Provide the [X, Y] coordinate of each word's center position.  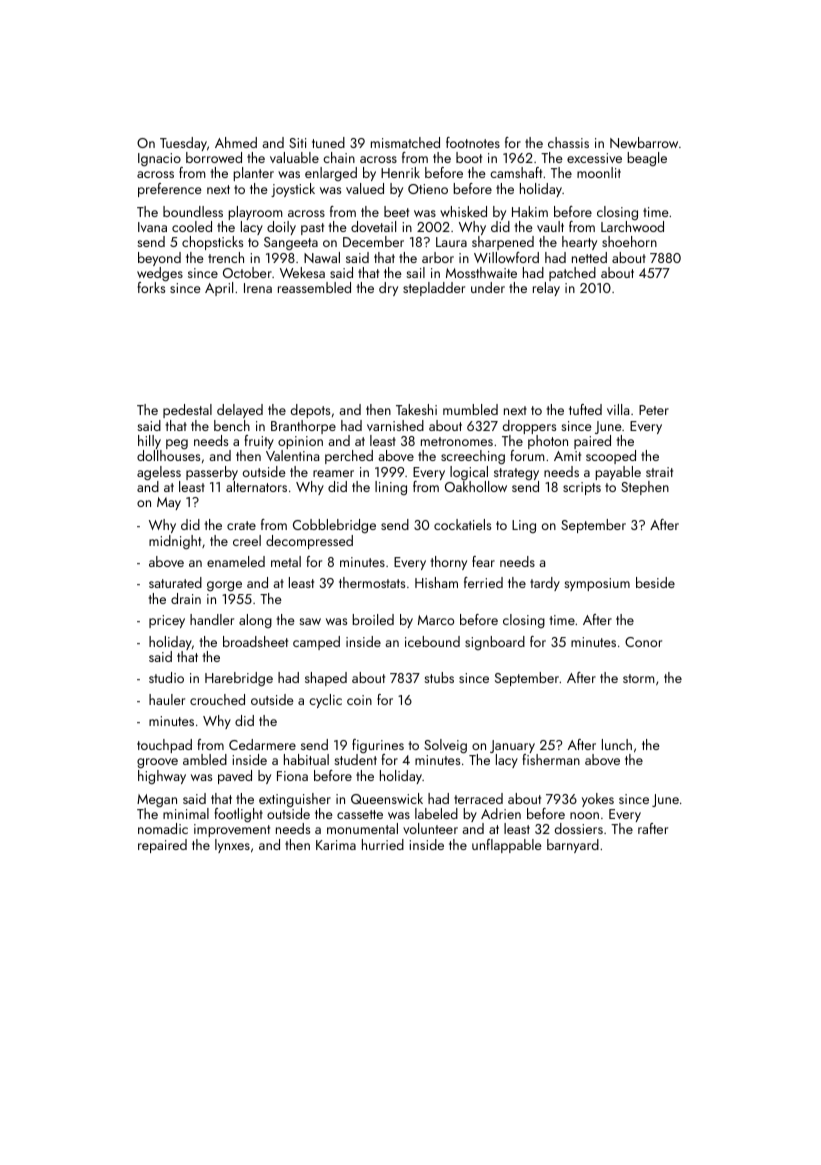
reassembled [314, 287]
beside [655, 582]
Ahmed [236, 142]
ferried [483, 582]
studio [166, 677]
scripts [582, 488]
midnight [175, 542]
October [247, 272]
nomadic [163, 828]
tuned [328, 142]
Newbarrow [644, 142]
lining [391, 488]
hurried [383, 844]
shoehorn [629, 241]
